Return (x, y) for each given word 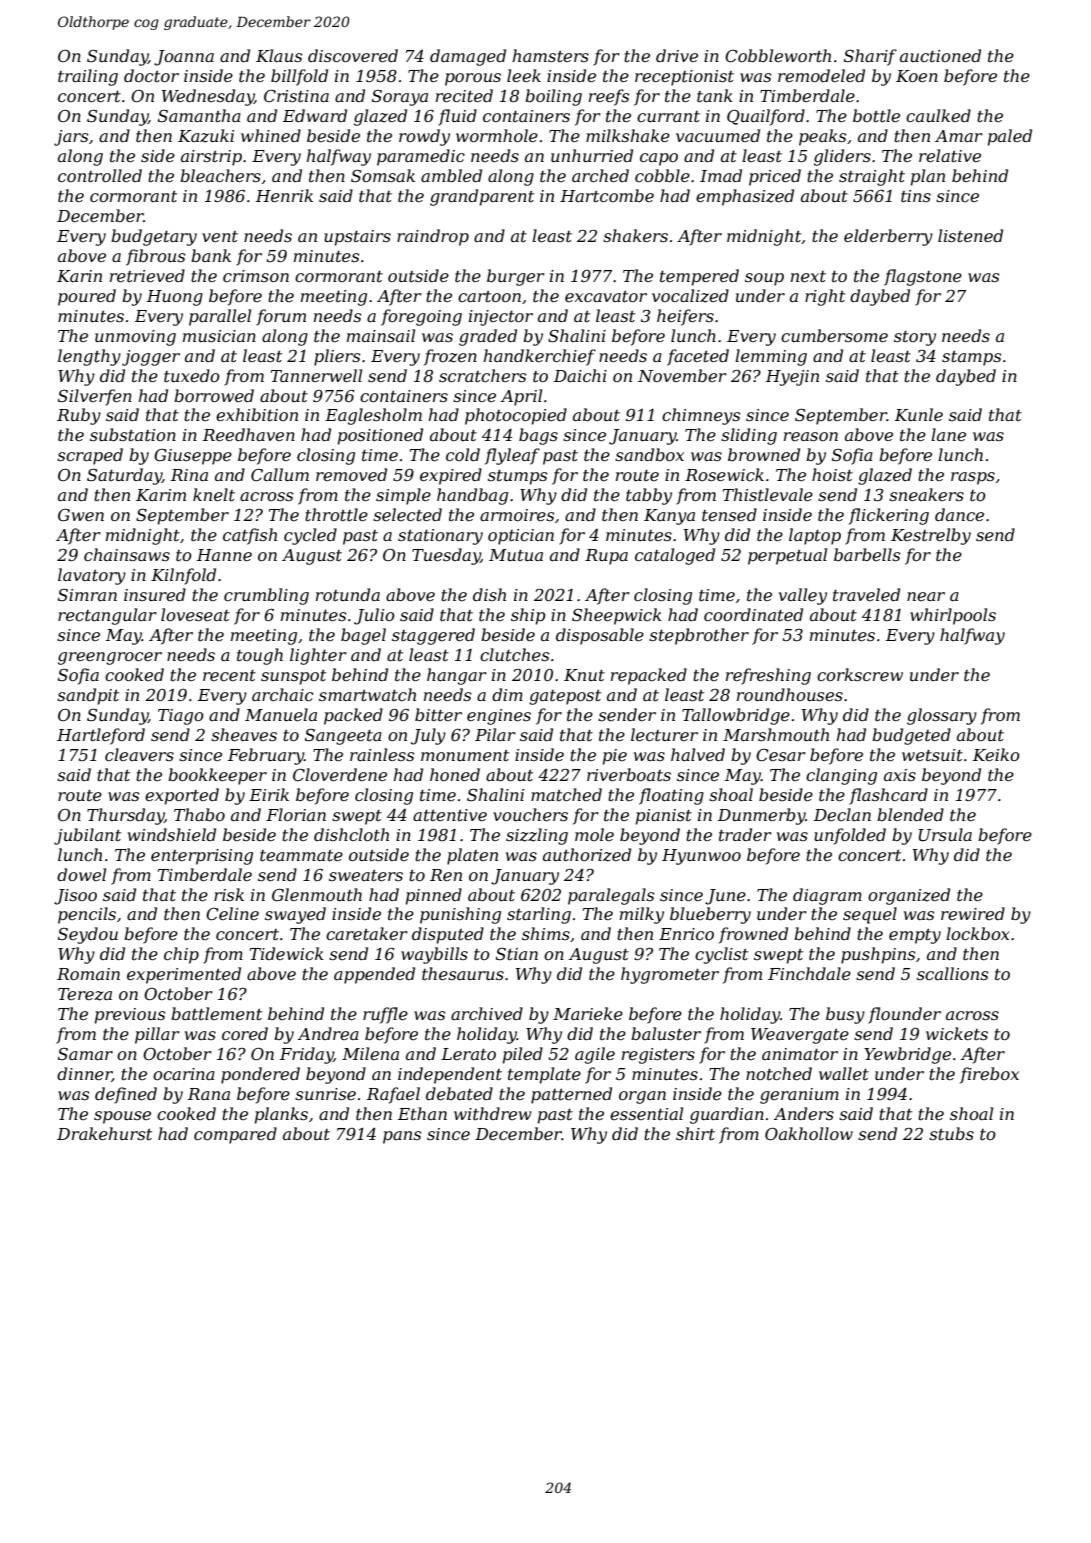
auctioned (940, 55)
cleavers (139, 754)
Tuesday (446, 556)
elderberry (888, 237)
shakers (635, 235)
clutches (514, 654)
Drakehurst (104, 1133)
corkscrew (860, 674)
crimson (256, 276)
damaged (468, 57)
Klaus (279, 55)
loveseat (195, 614)
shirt (695, 1133)
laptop (815, 536)
